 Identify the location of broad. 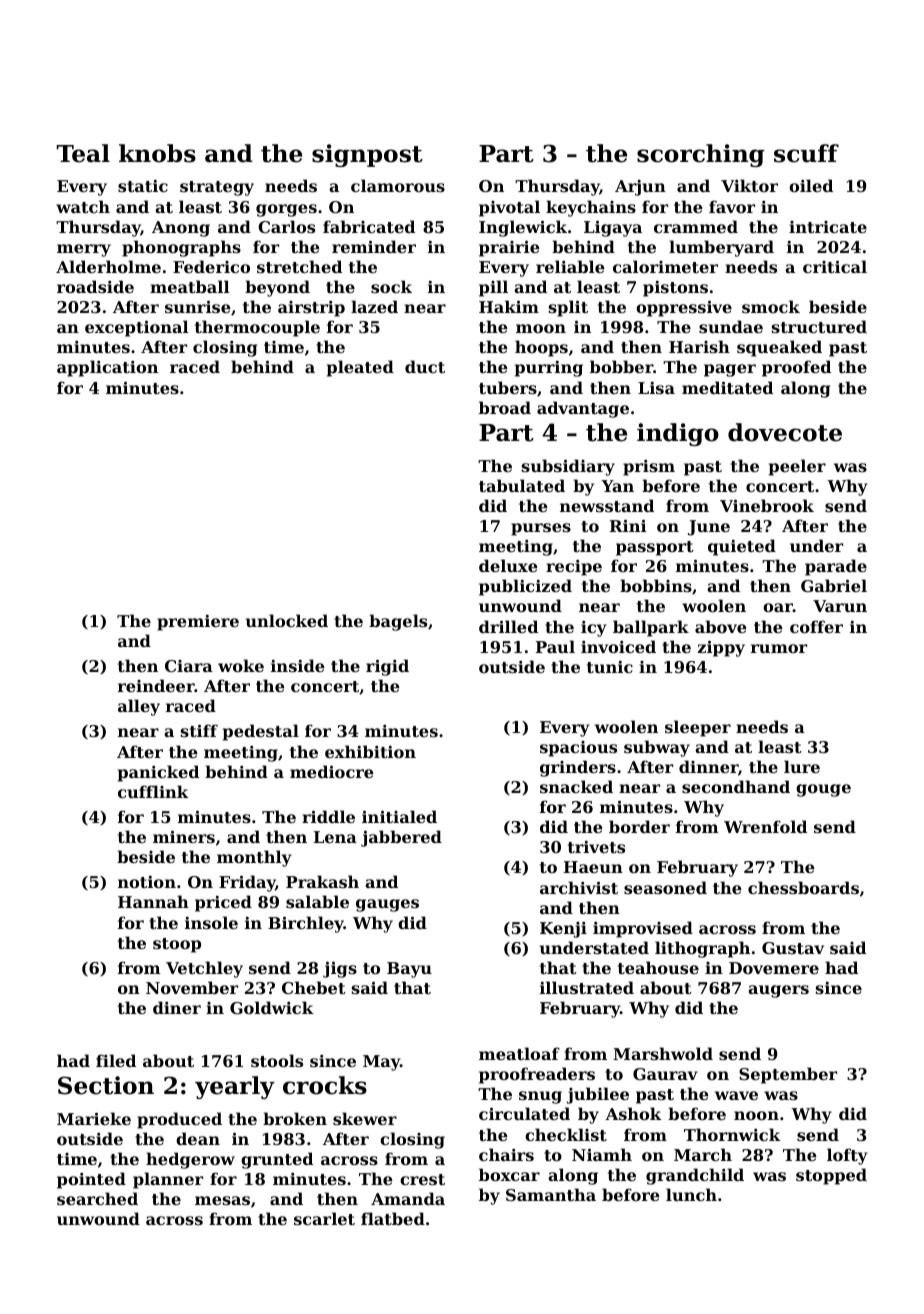
(505, 407).
